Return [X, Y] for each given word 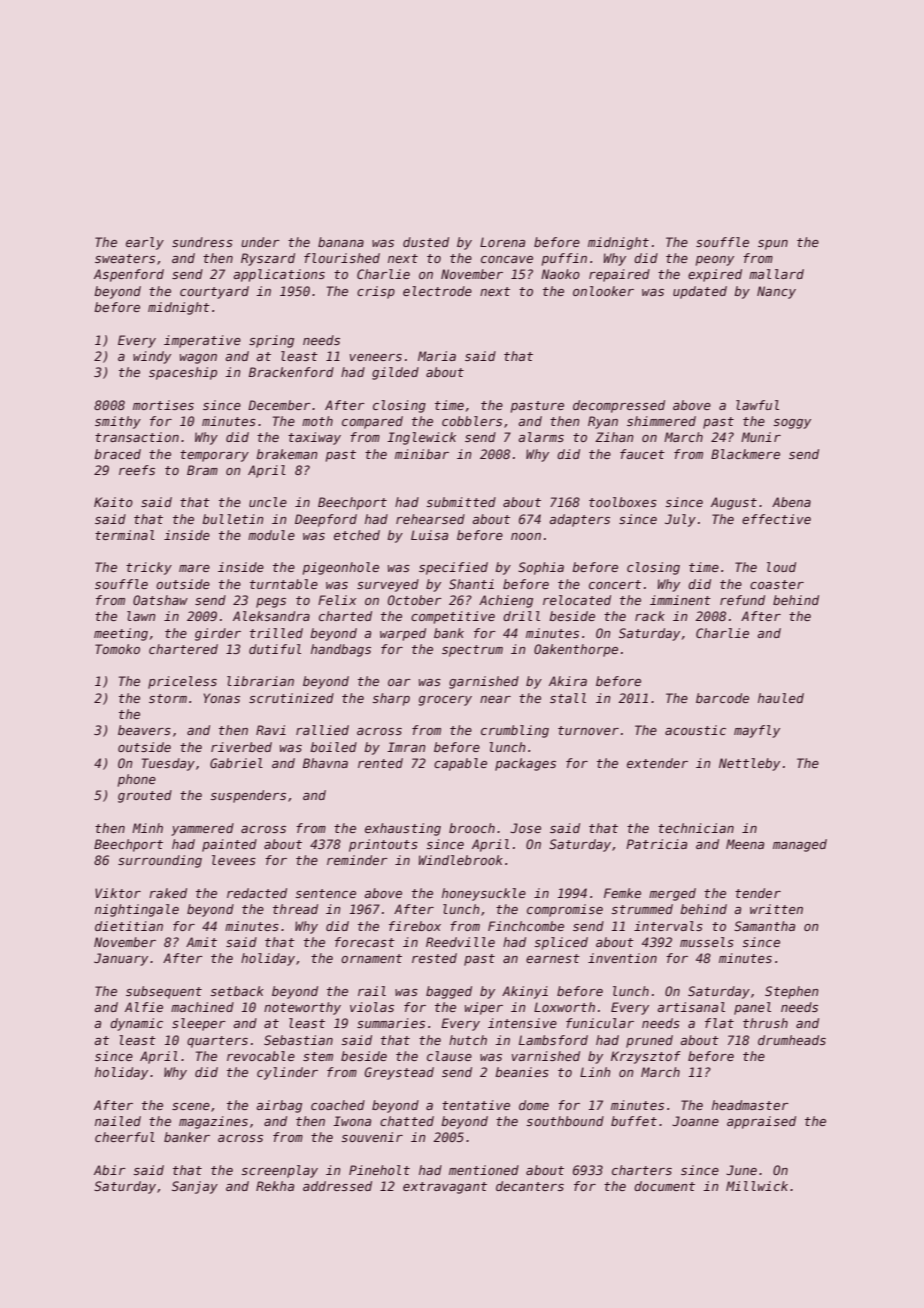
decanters [530, 1186]
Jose [525, 828]
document [664, 1186]
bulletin [233, 519]
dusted [426, 242]
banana [341, 242]
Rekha [275, 1186]
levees [234, 860]
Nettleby [749, 764]
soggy [792, 424]
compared [372, 422]
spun [773, 245]
